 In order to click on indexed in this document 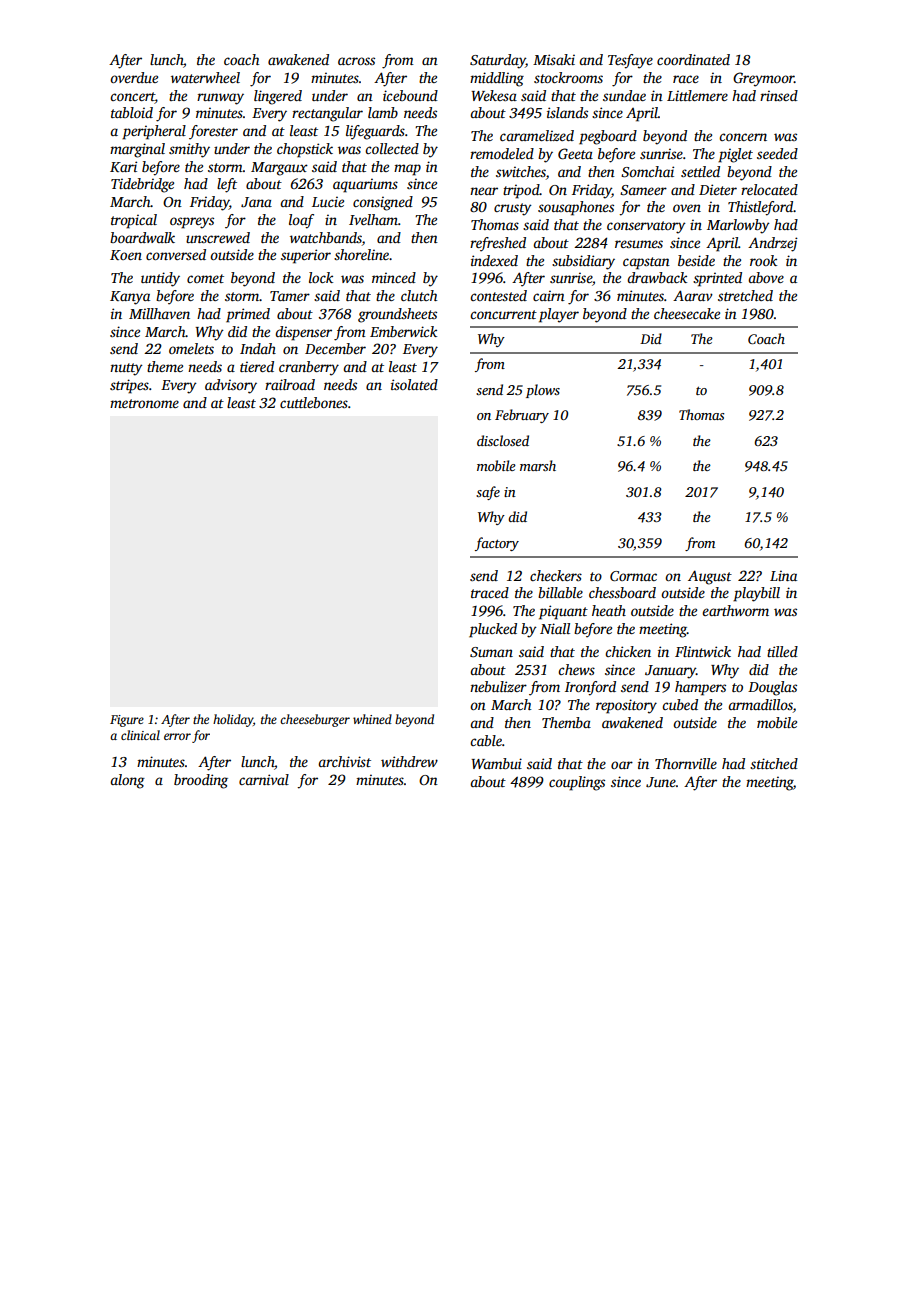, I will do `click(494, 260)`.
